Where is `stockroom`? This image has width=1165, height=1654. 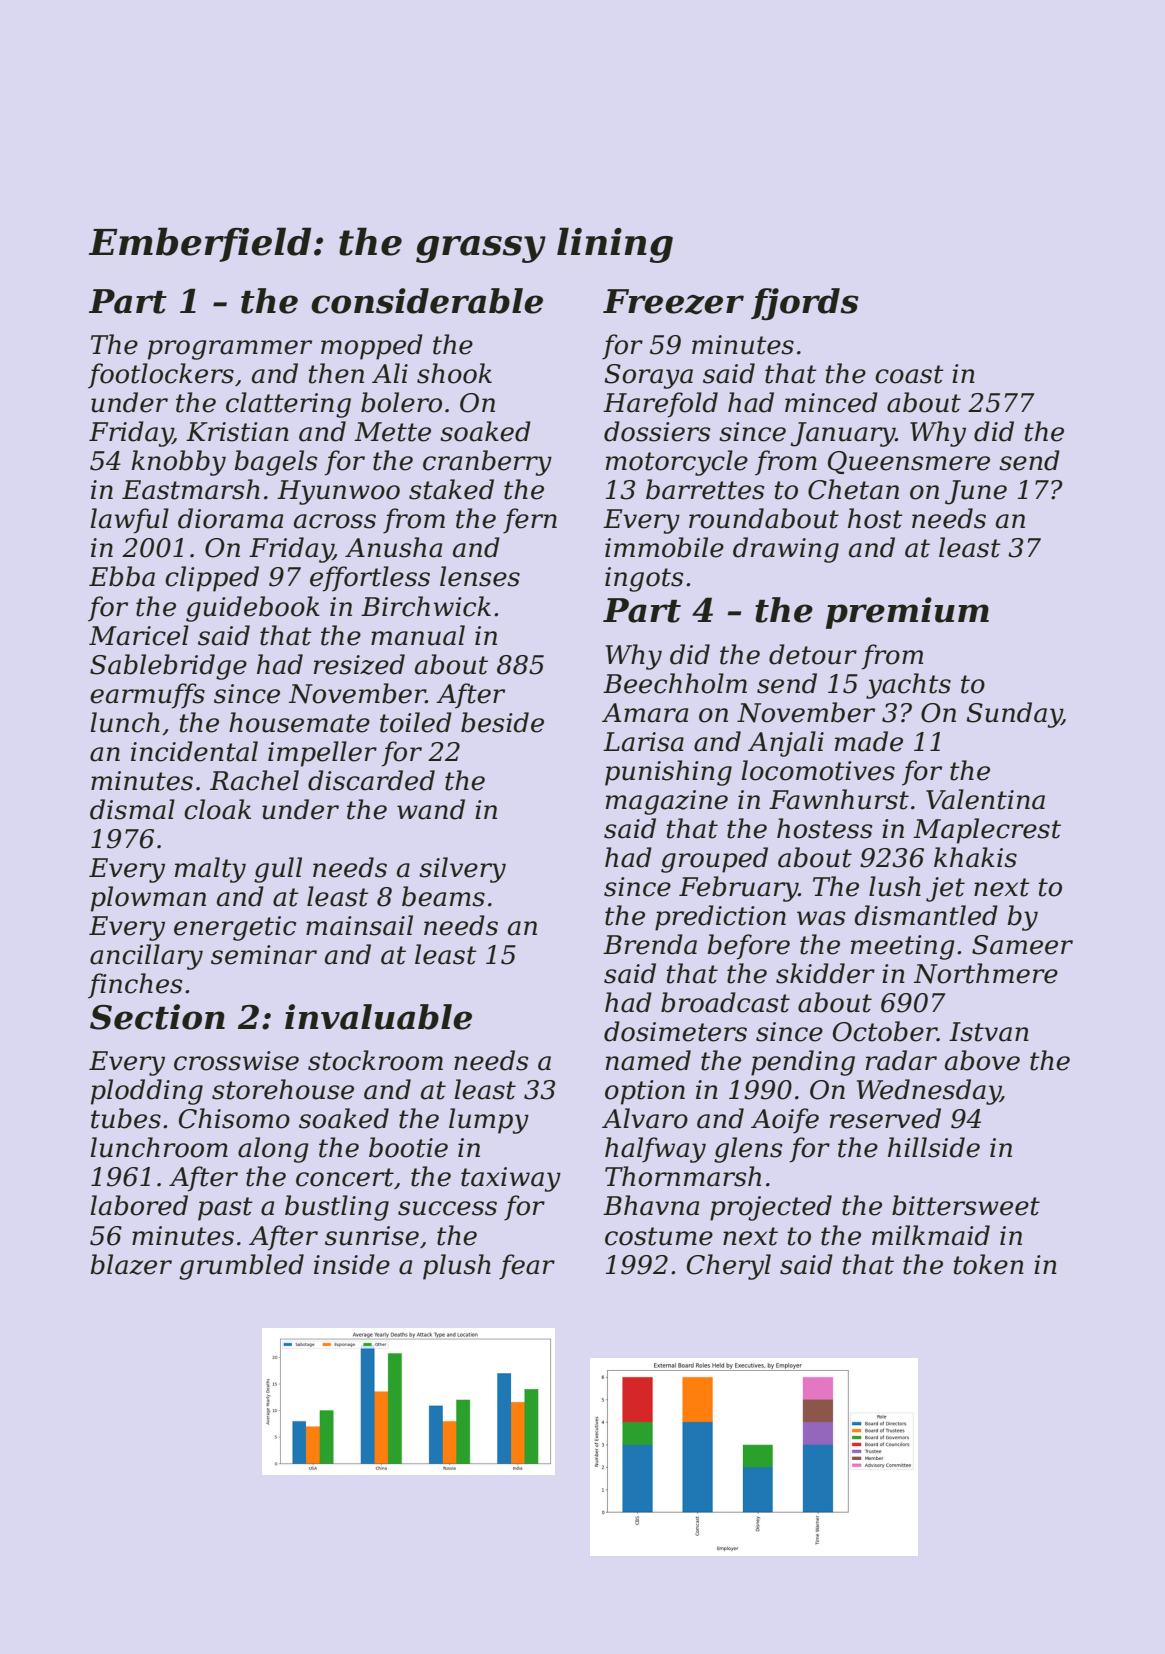
stockroom is located at coordinates (375, 1060).
